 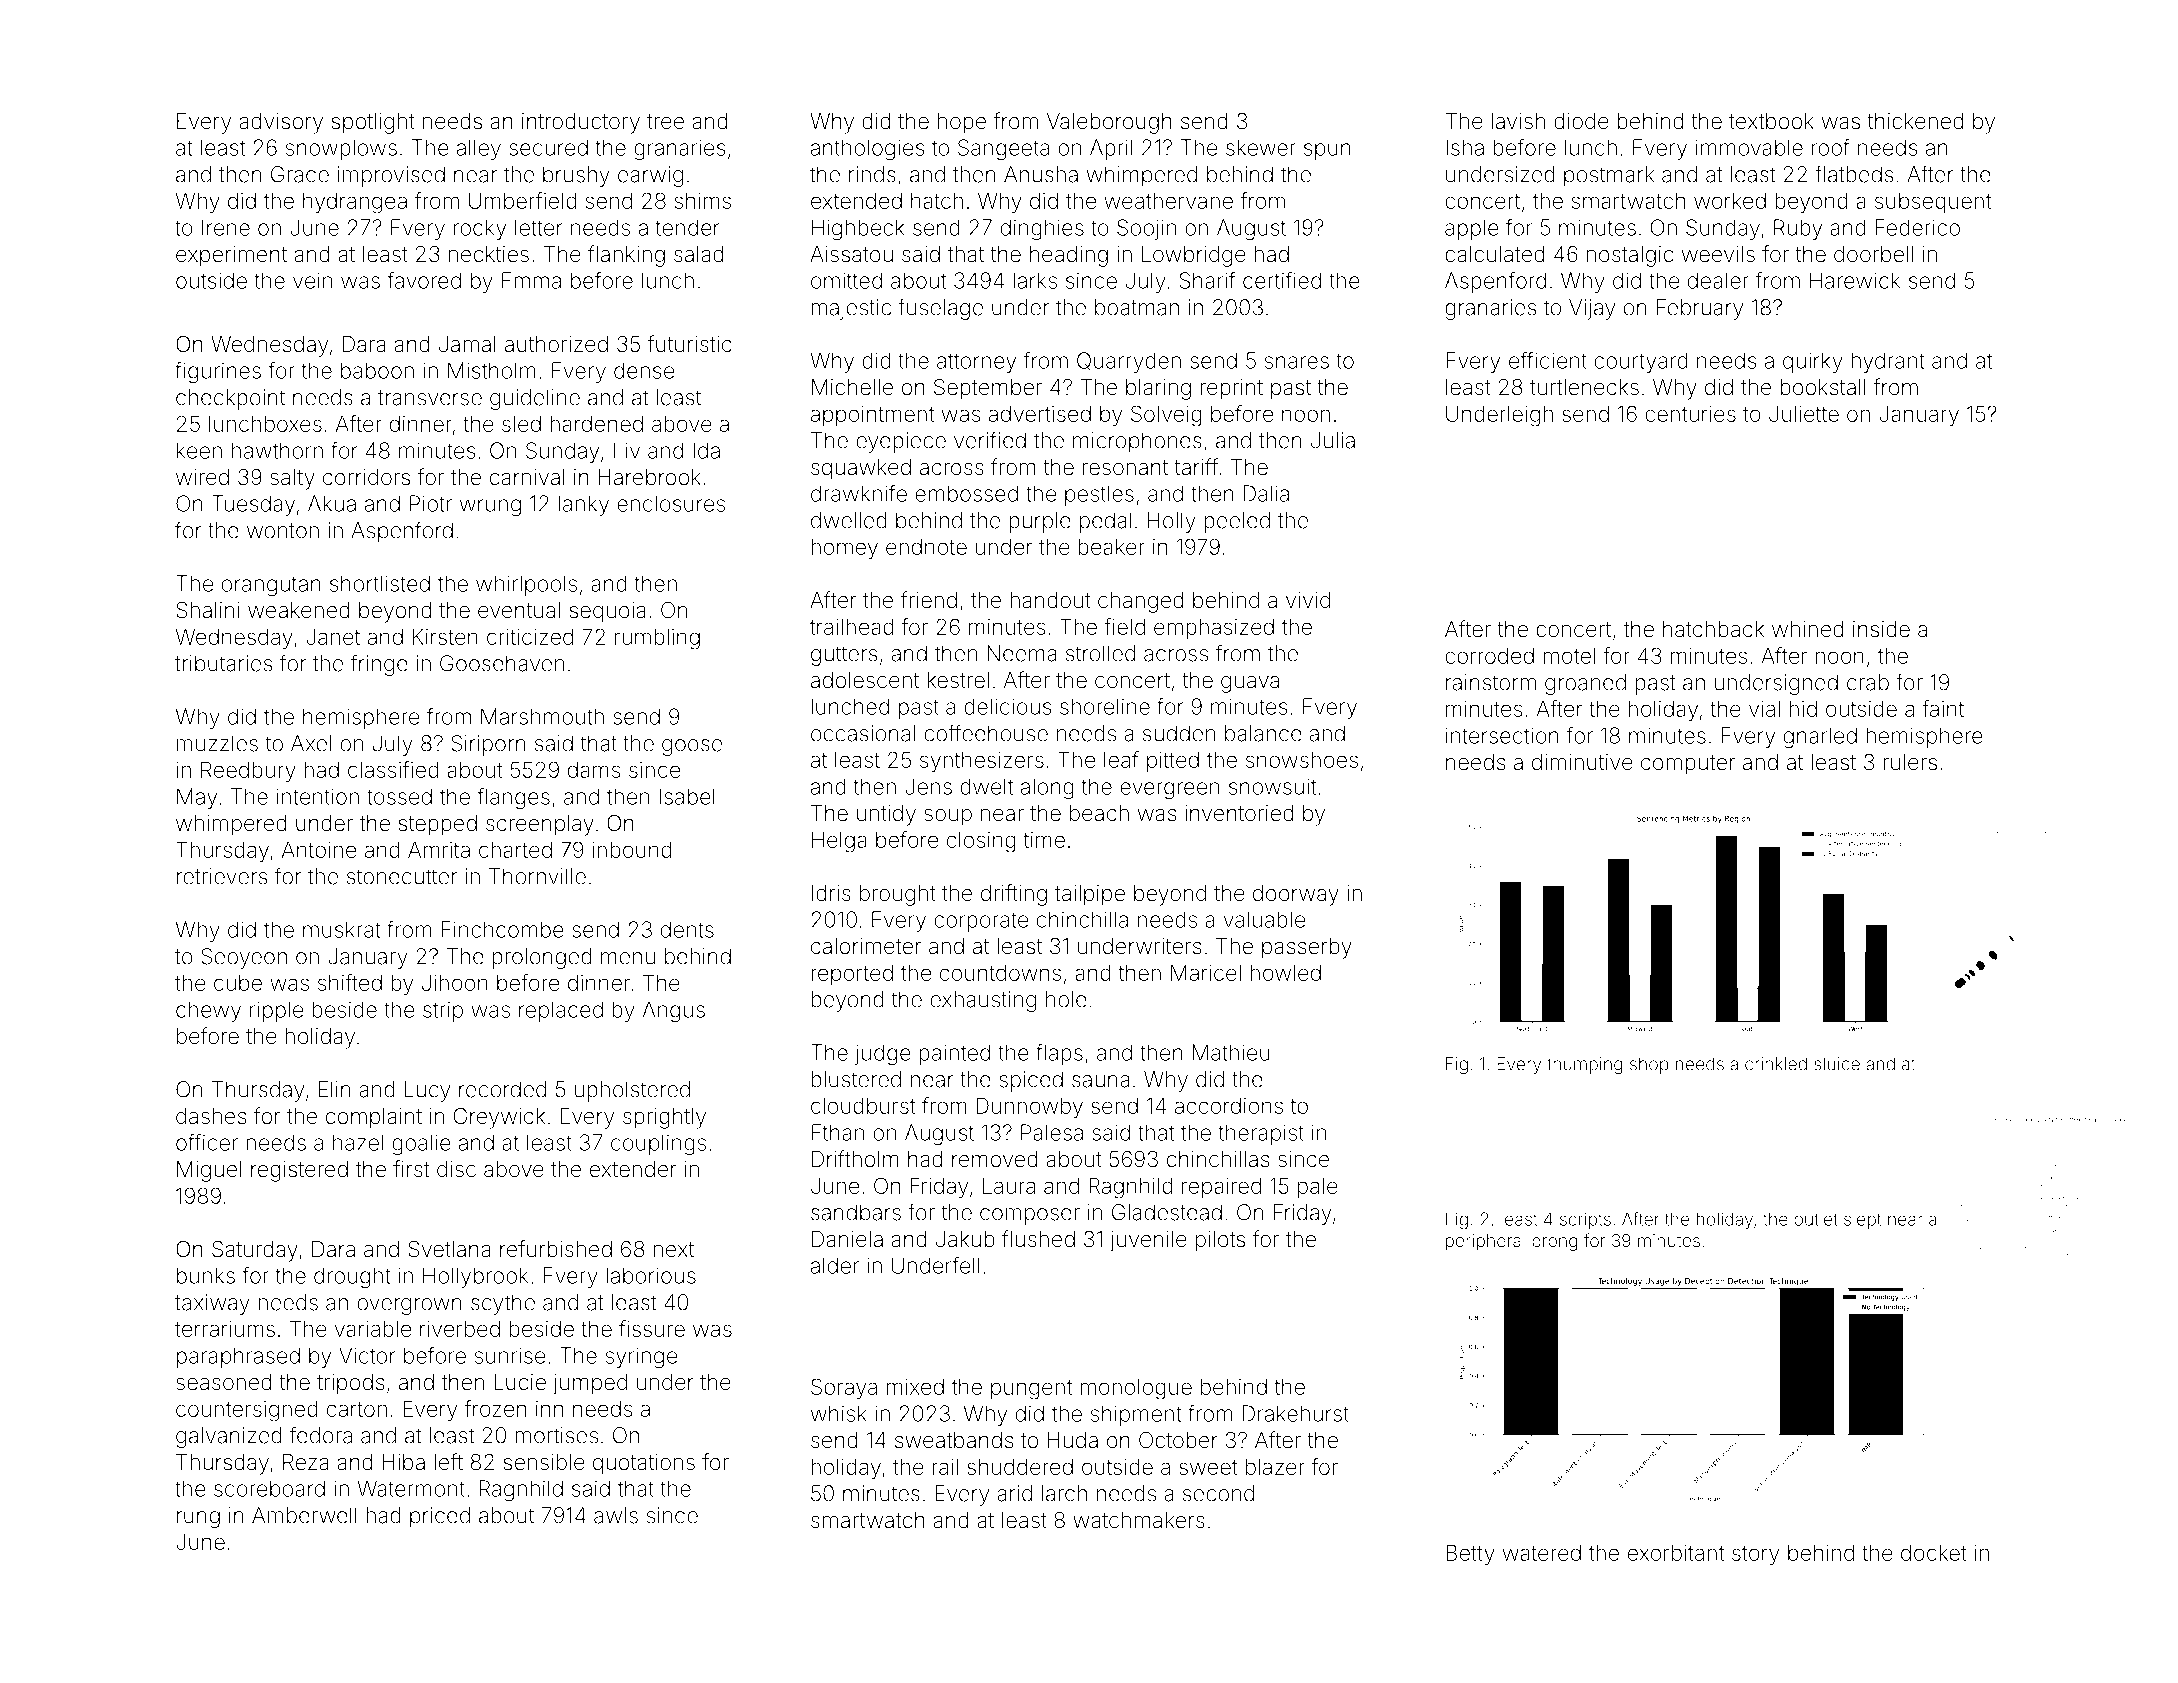 What do you see at coordinates (1934, 1553) in the image?
I see `docket` at bounding box center [1934, 1553].
